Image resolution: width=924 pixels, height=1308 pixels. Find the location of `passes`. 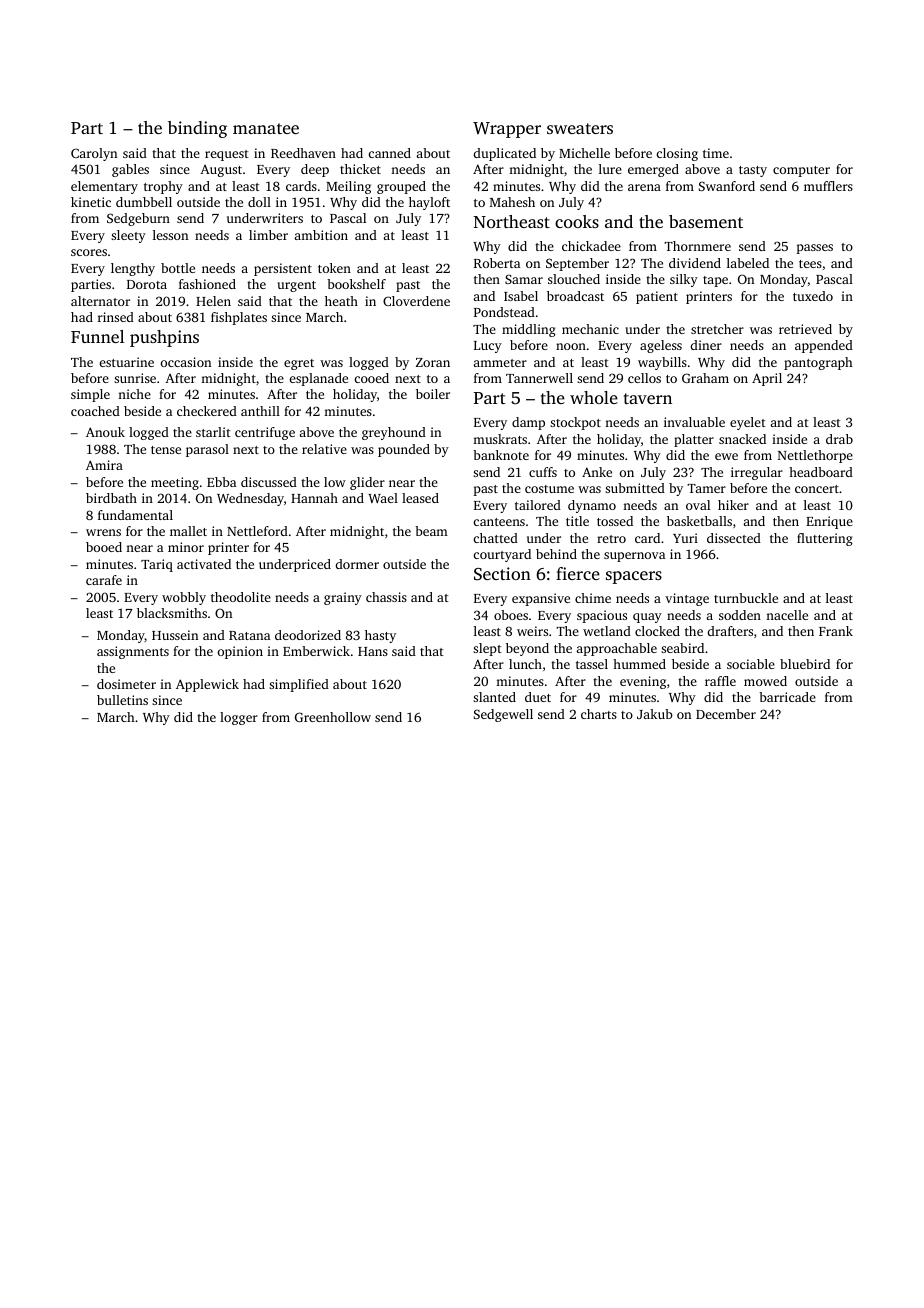

passes is located at coordinates (814, 249).
